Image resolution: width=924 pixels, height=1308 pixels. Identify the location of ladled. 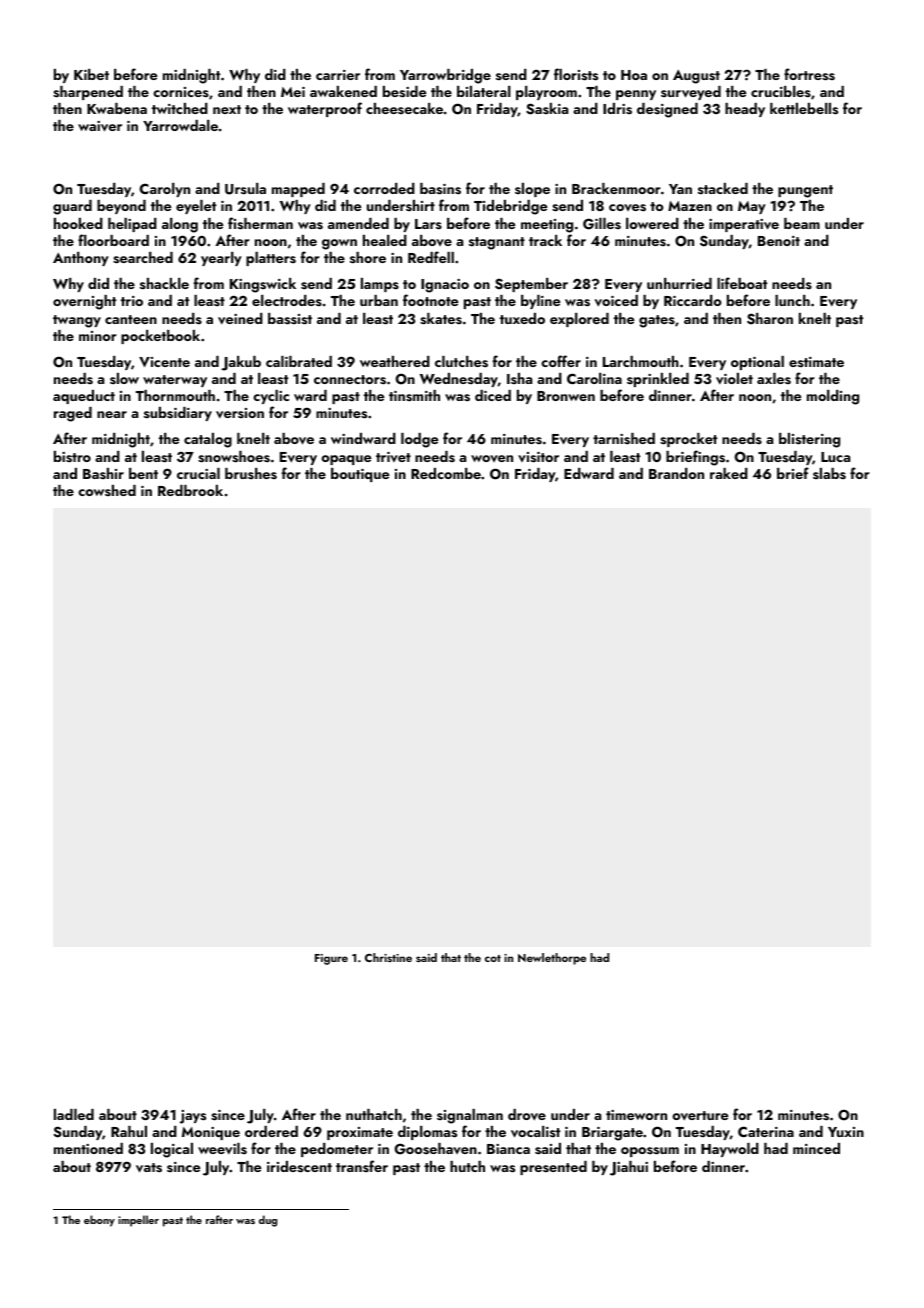
(74, 1114).
